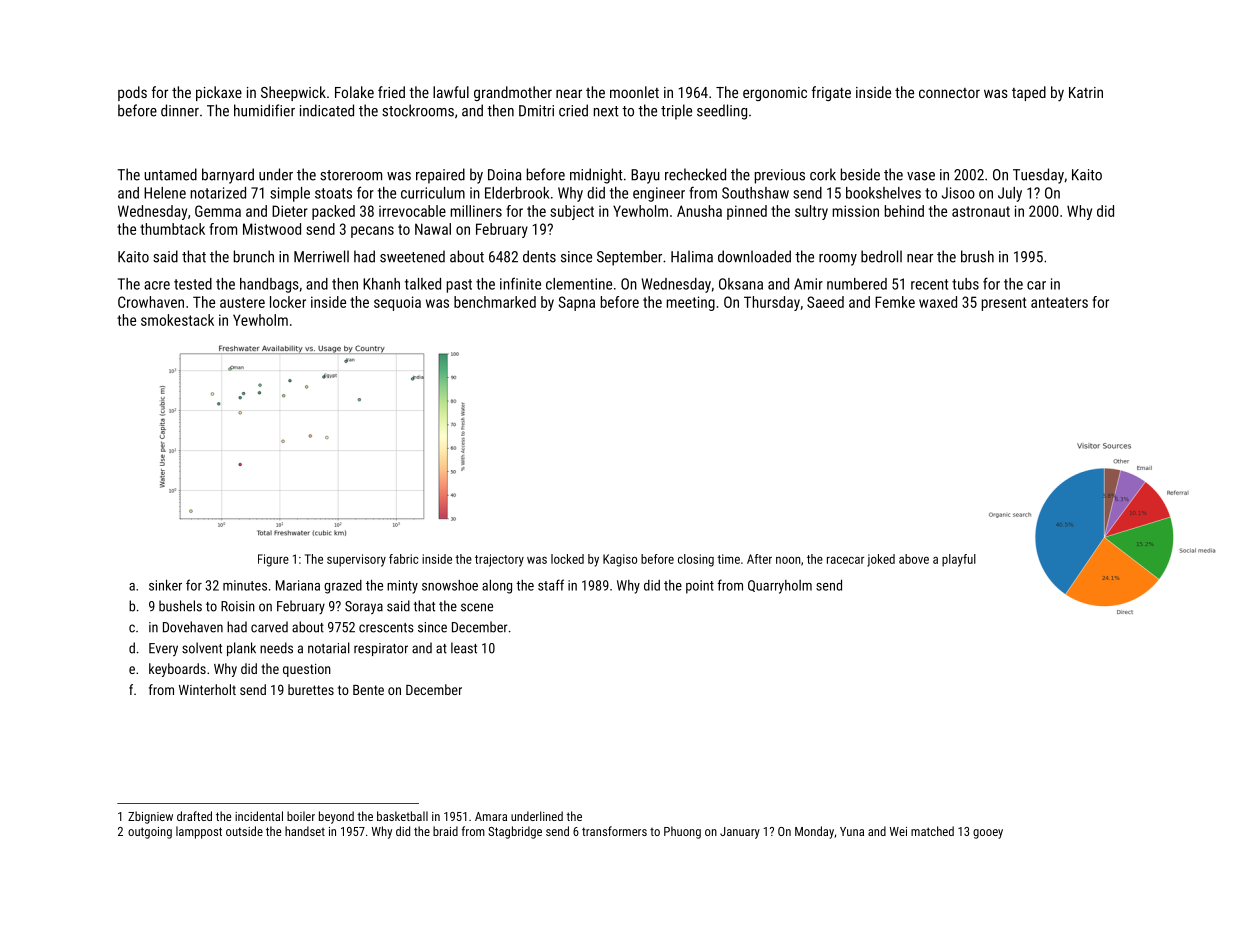  I want to click on storeroom, so click(351, 175).
